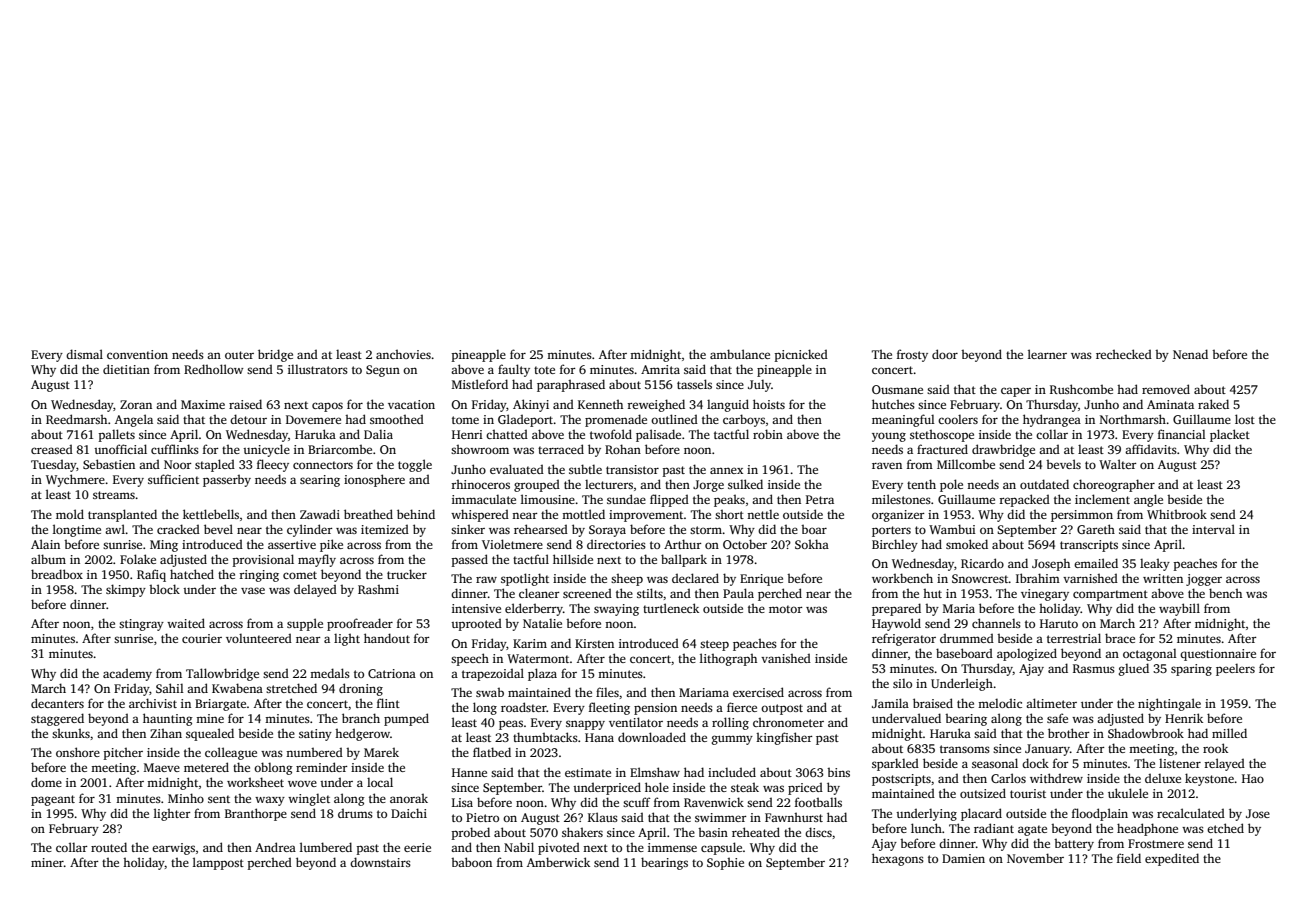 Image resolution: width=1308 pixels, height=924 pixels. I want to click on archivist, so click(153, 703).
